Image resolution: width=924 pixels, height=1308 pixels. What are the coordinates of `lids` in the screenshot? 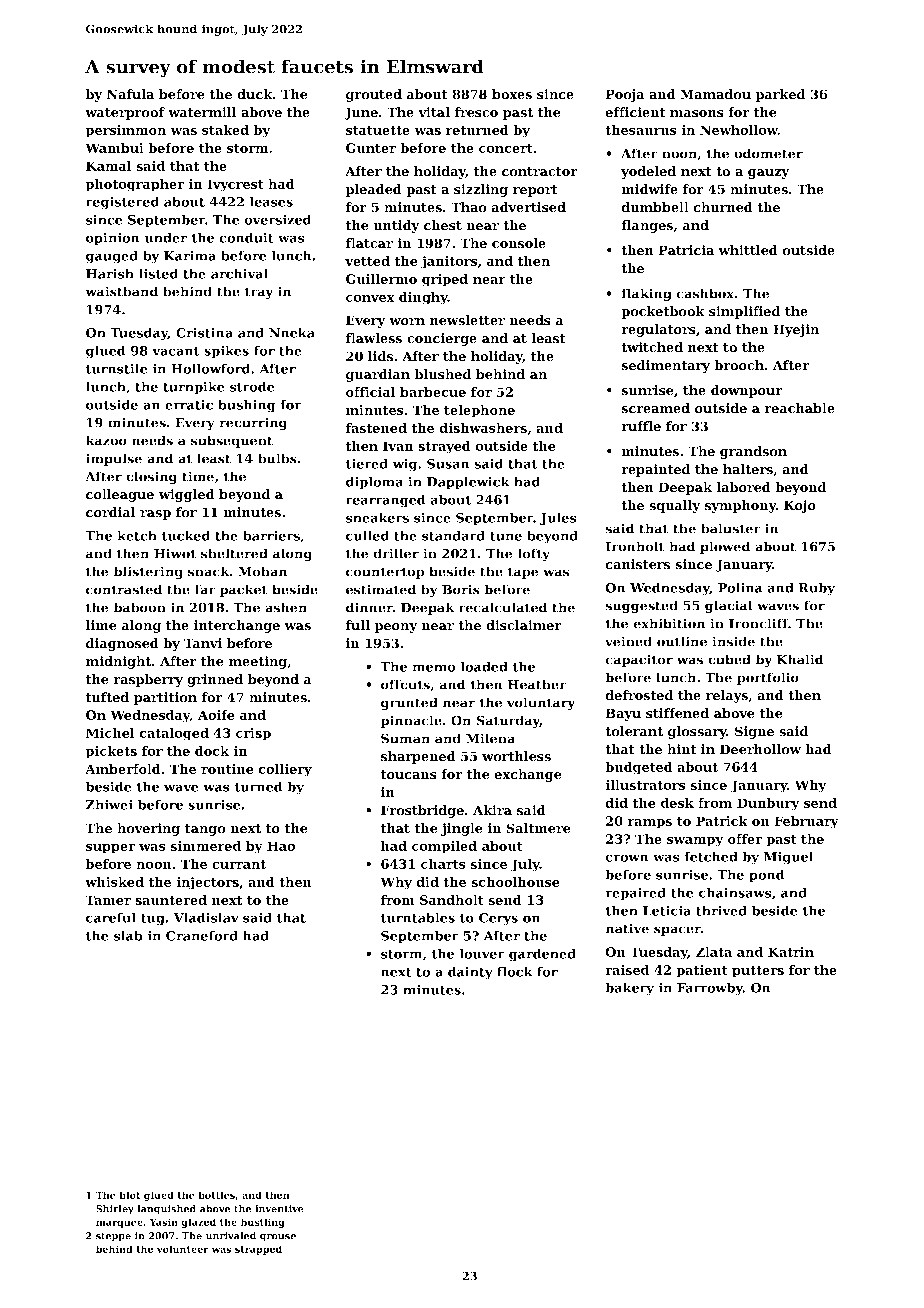 It's located at (380, 356).
